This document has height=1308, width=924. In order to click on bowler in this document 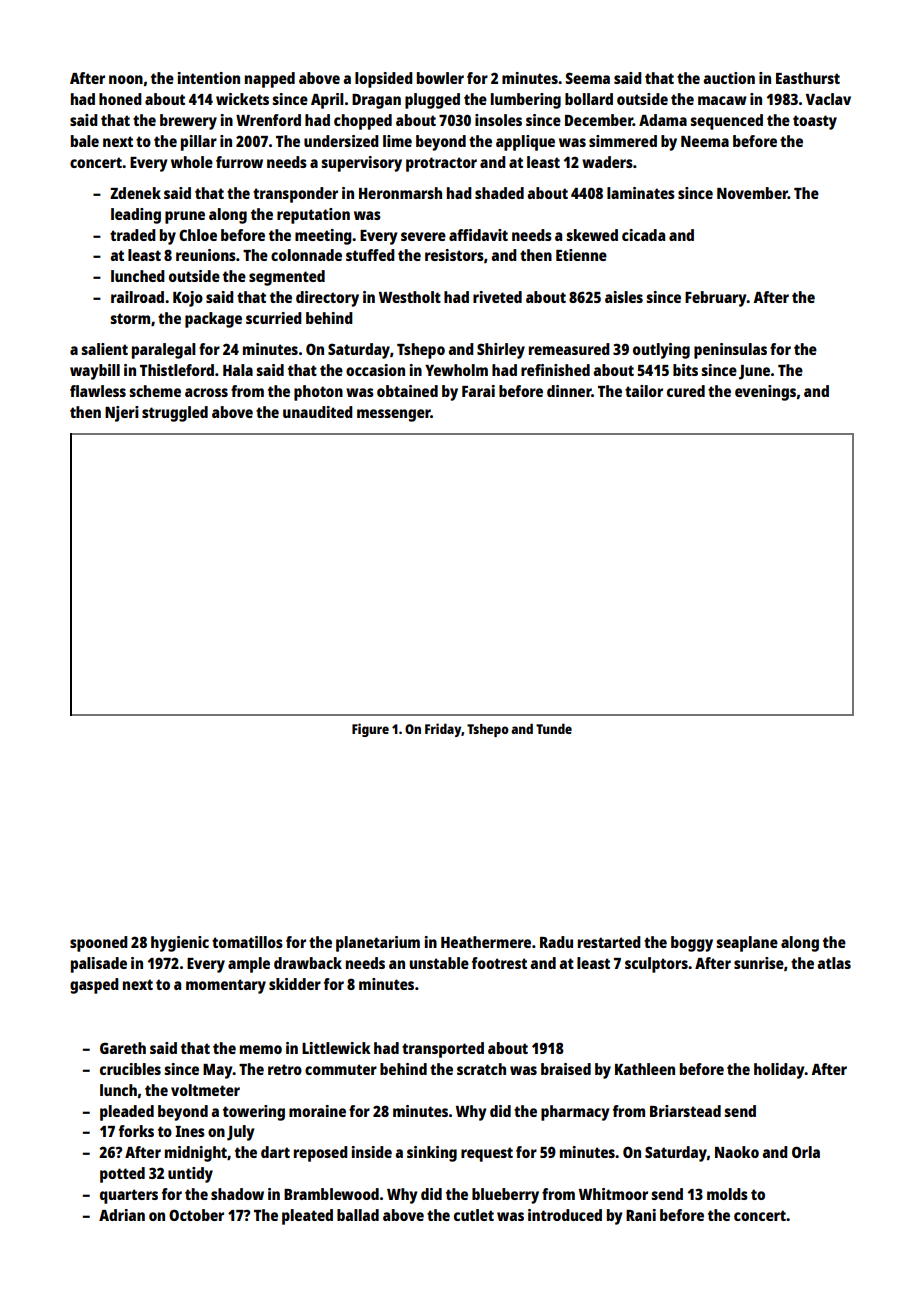, I will do `click(440, 78)`.
